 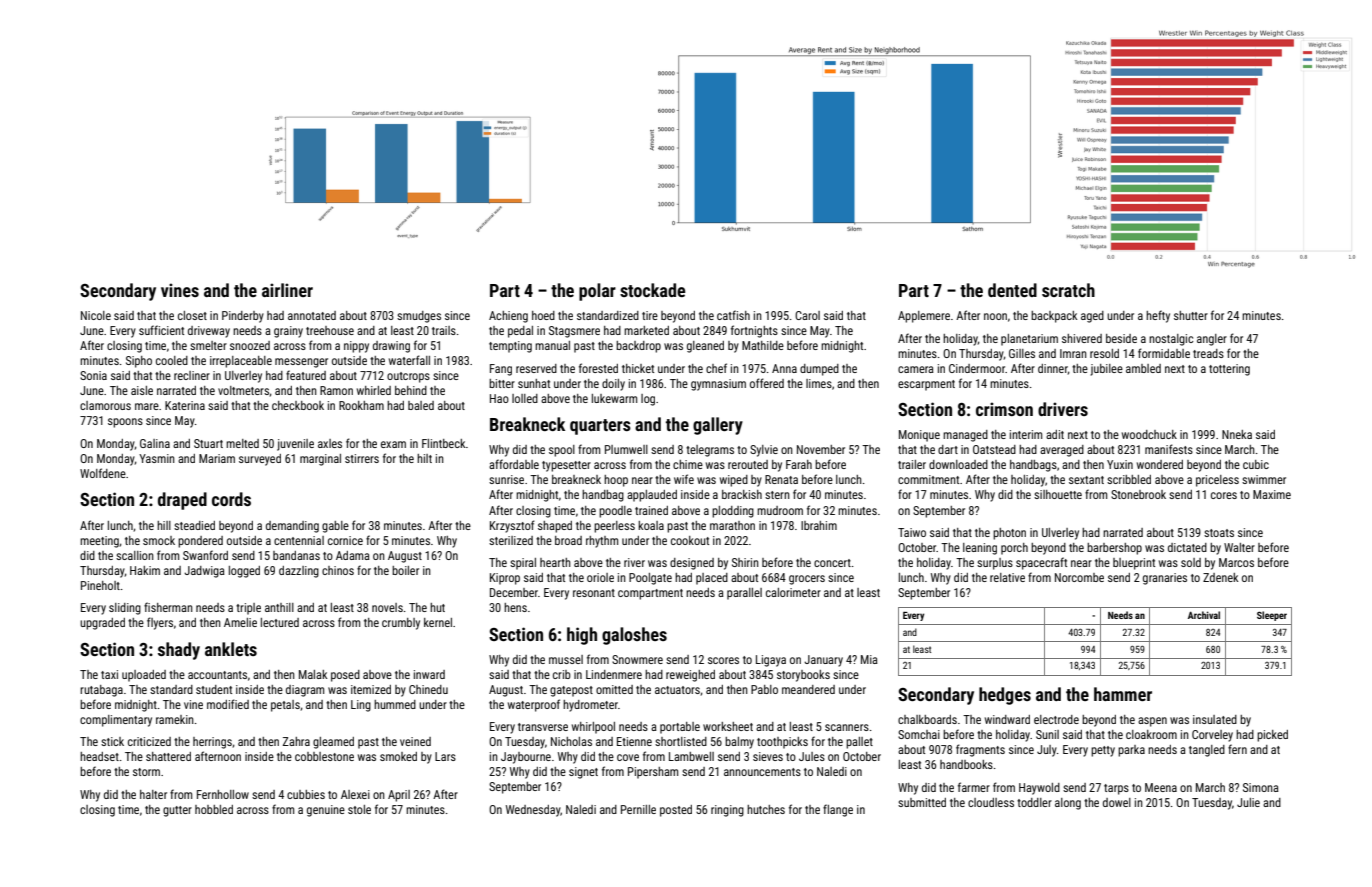 I want to click on scanners, so click(x=847, y=727).
